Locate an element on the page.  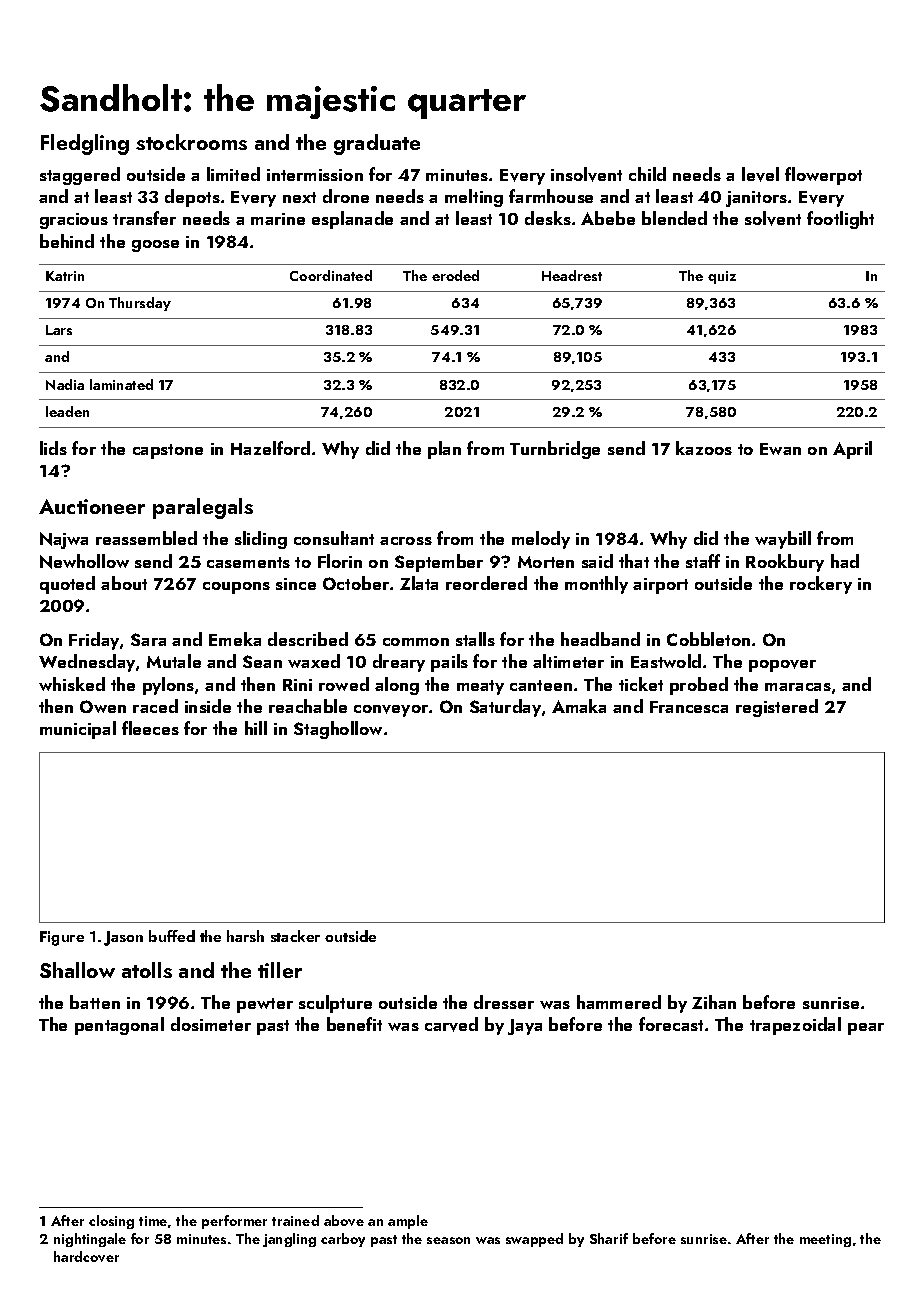
closing is located at coordinates (111, 1222).
